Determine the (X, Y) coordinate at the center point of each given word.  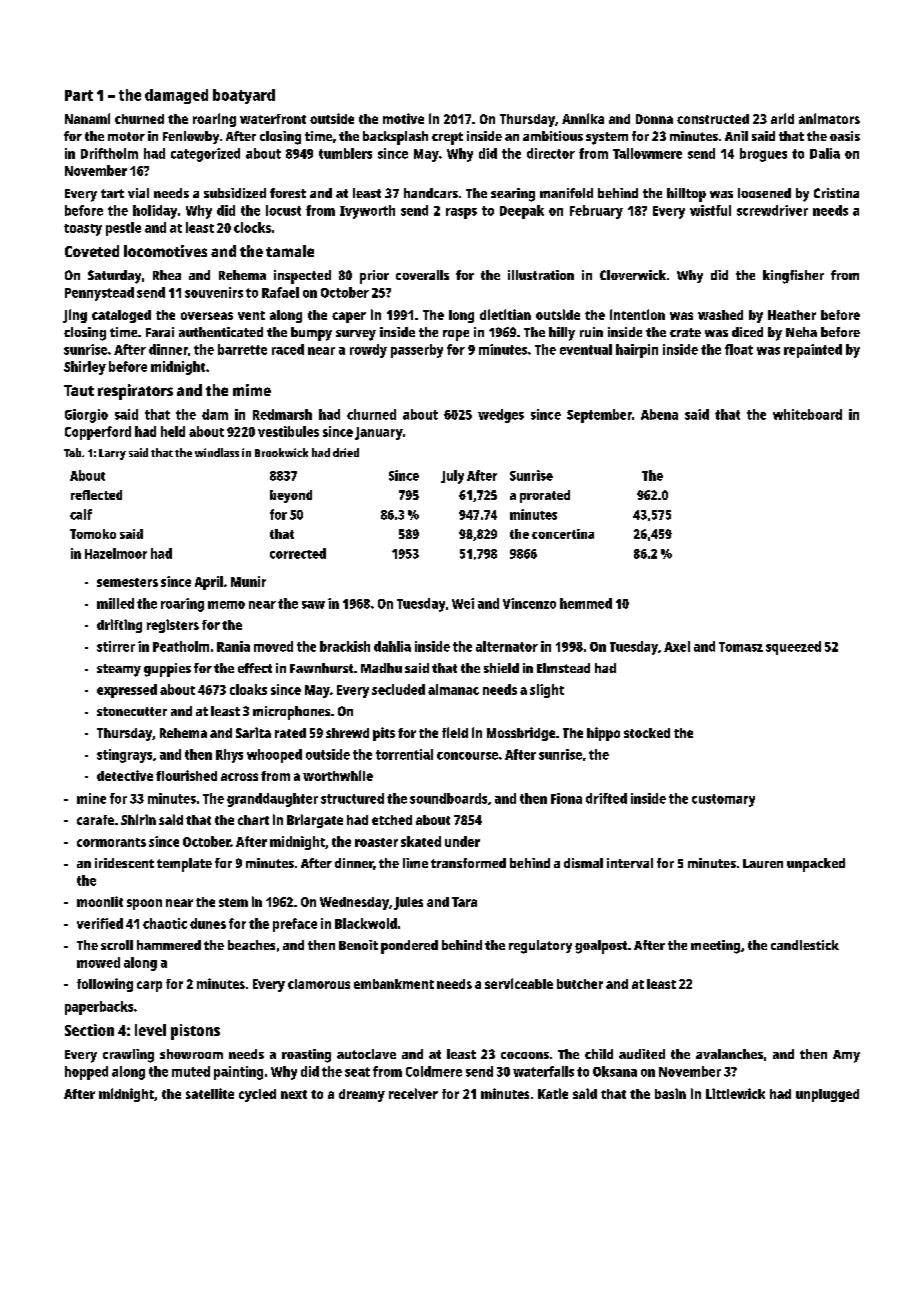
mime (252, 390)
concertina (563, 534)
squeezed (793, 648)
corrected (298, 553)
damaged (176, 96)
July (452, 477)
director (551, 153)
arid (782, 118)
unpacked (816, 865)
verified (100, 923)
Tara (464, 902)
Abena (659, 414)
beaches (251, 945)
